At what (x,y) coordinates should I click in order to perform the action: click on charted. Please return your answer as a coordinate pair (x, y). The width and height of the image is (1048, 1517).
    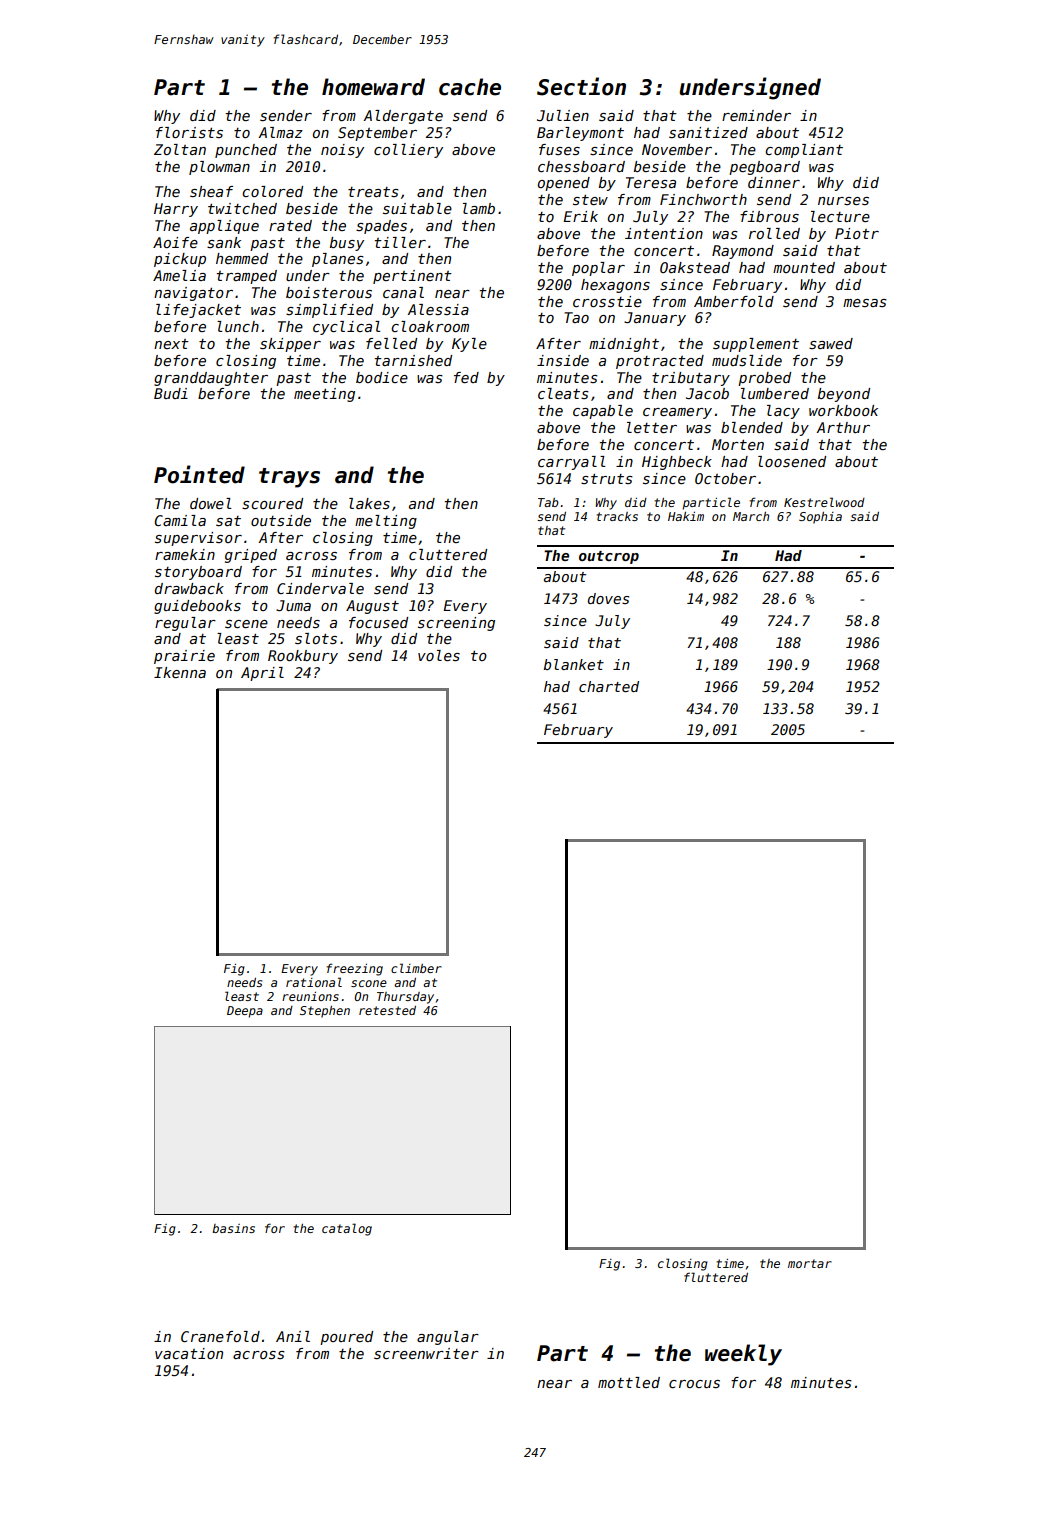
    Looking at the image, I should click on (609, 686).
